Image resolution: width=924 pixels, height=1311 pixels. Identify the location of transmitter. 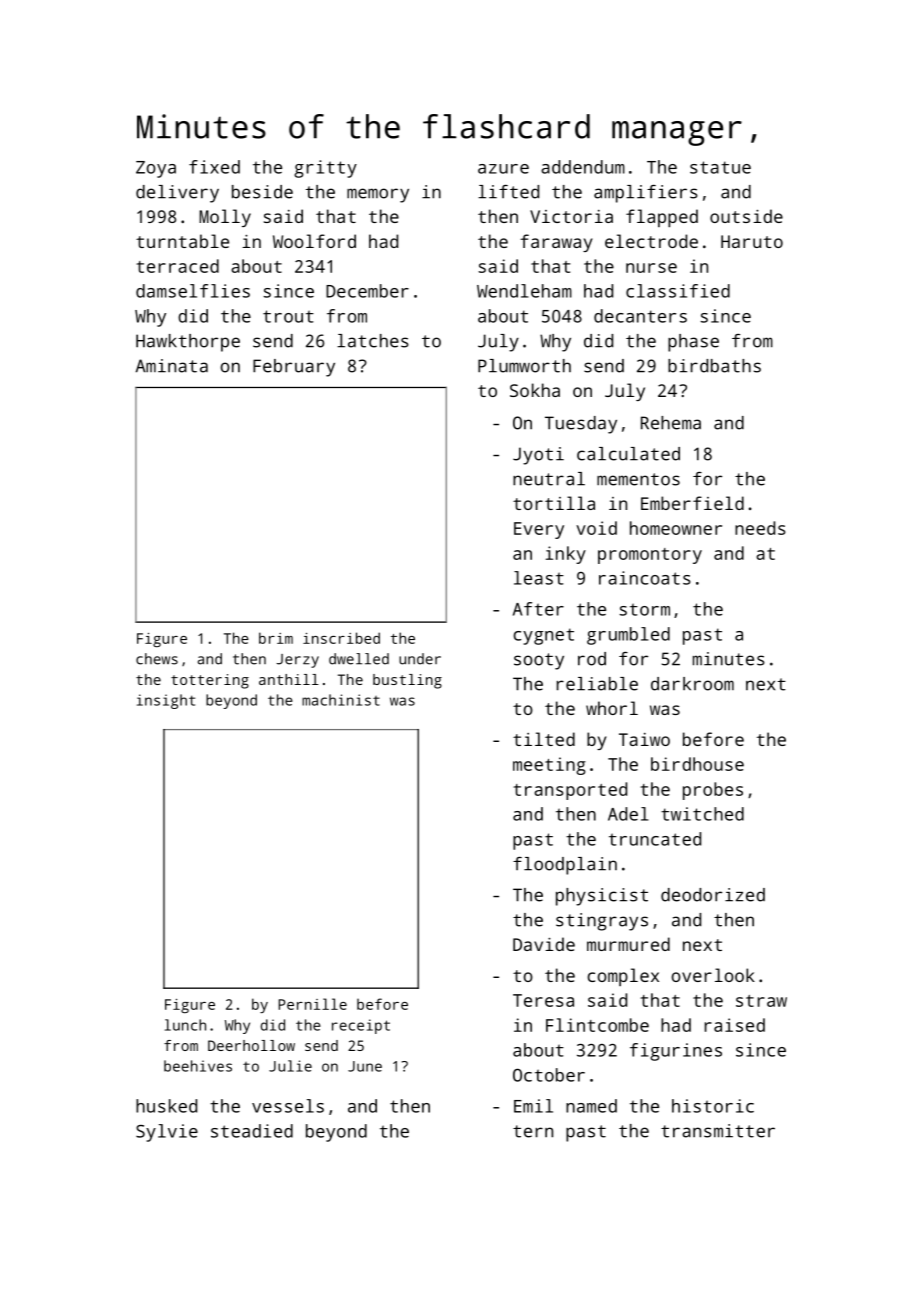
(718, 1131).
